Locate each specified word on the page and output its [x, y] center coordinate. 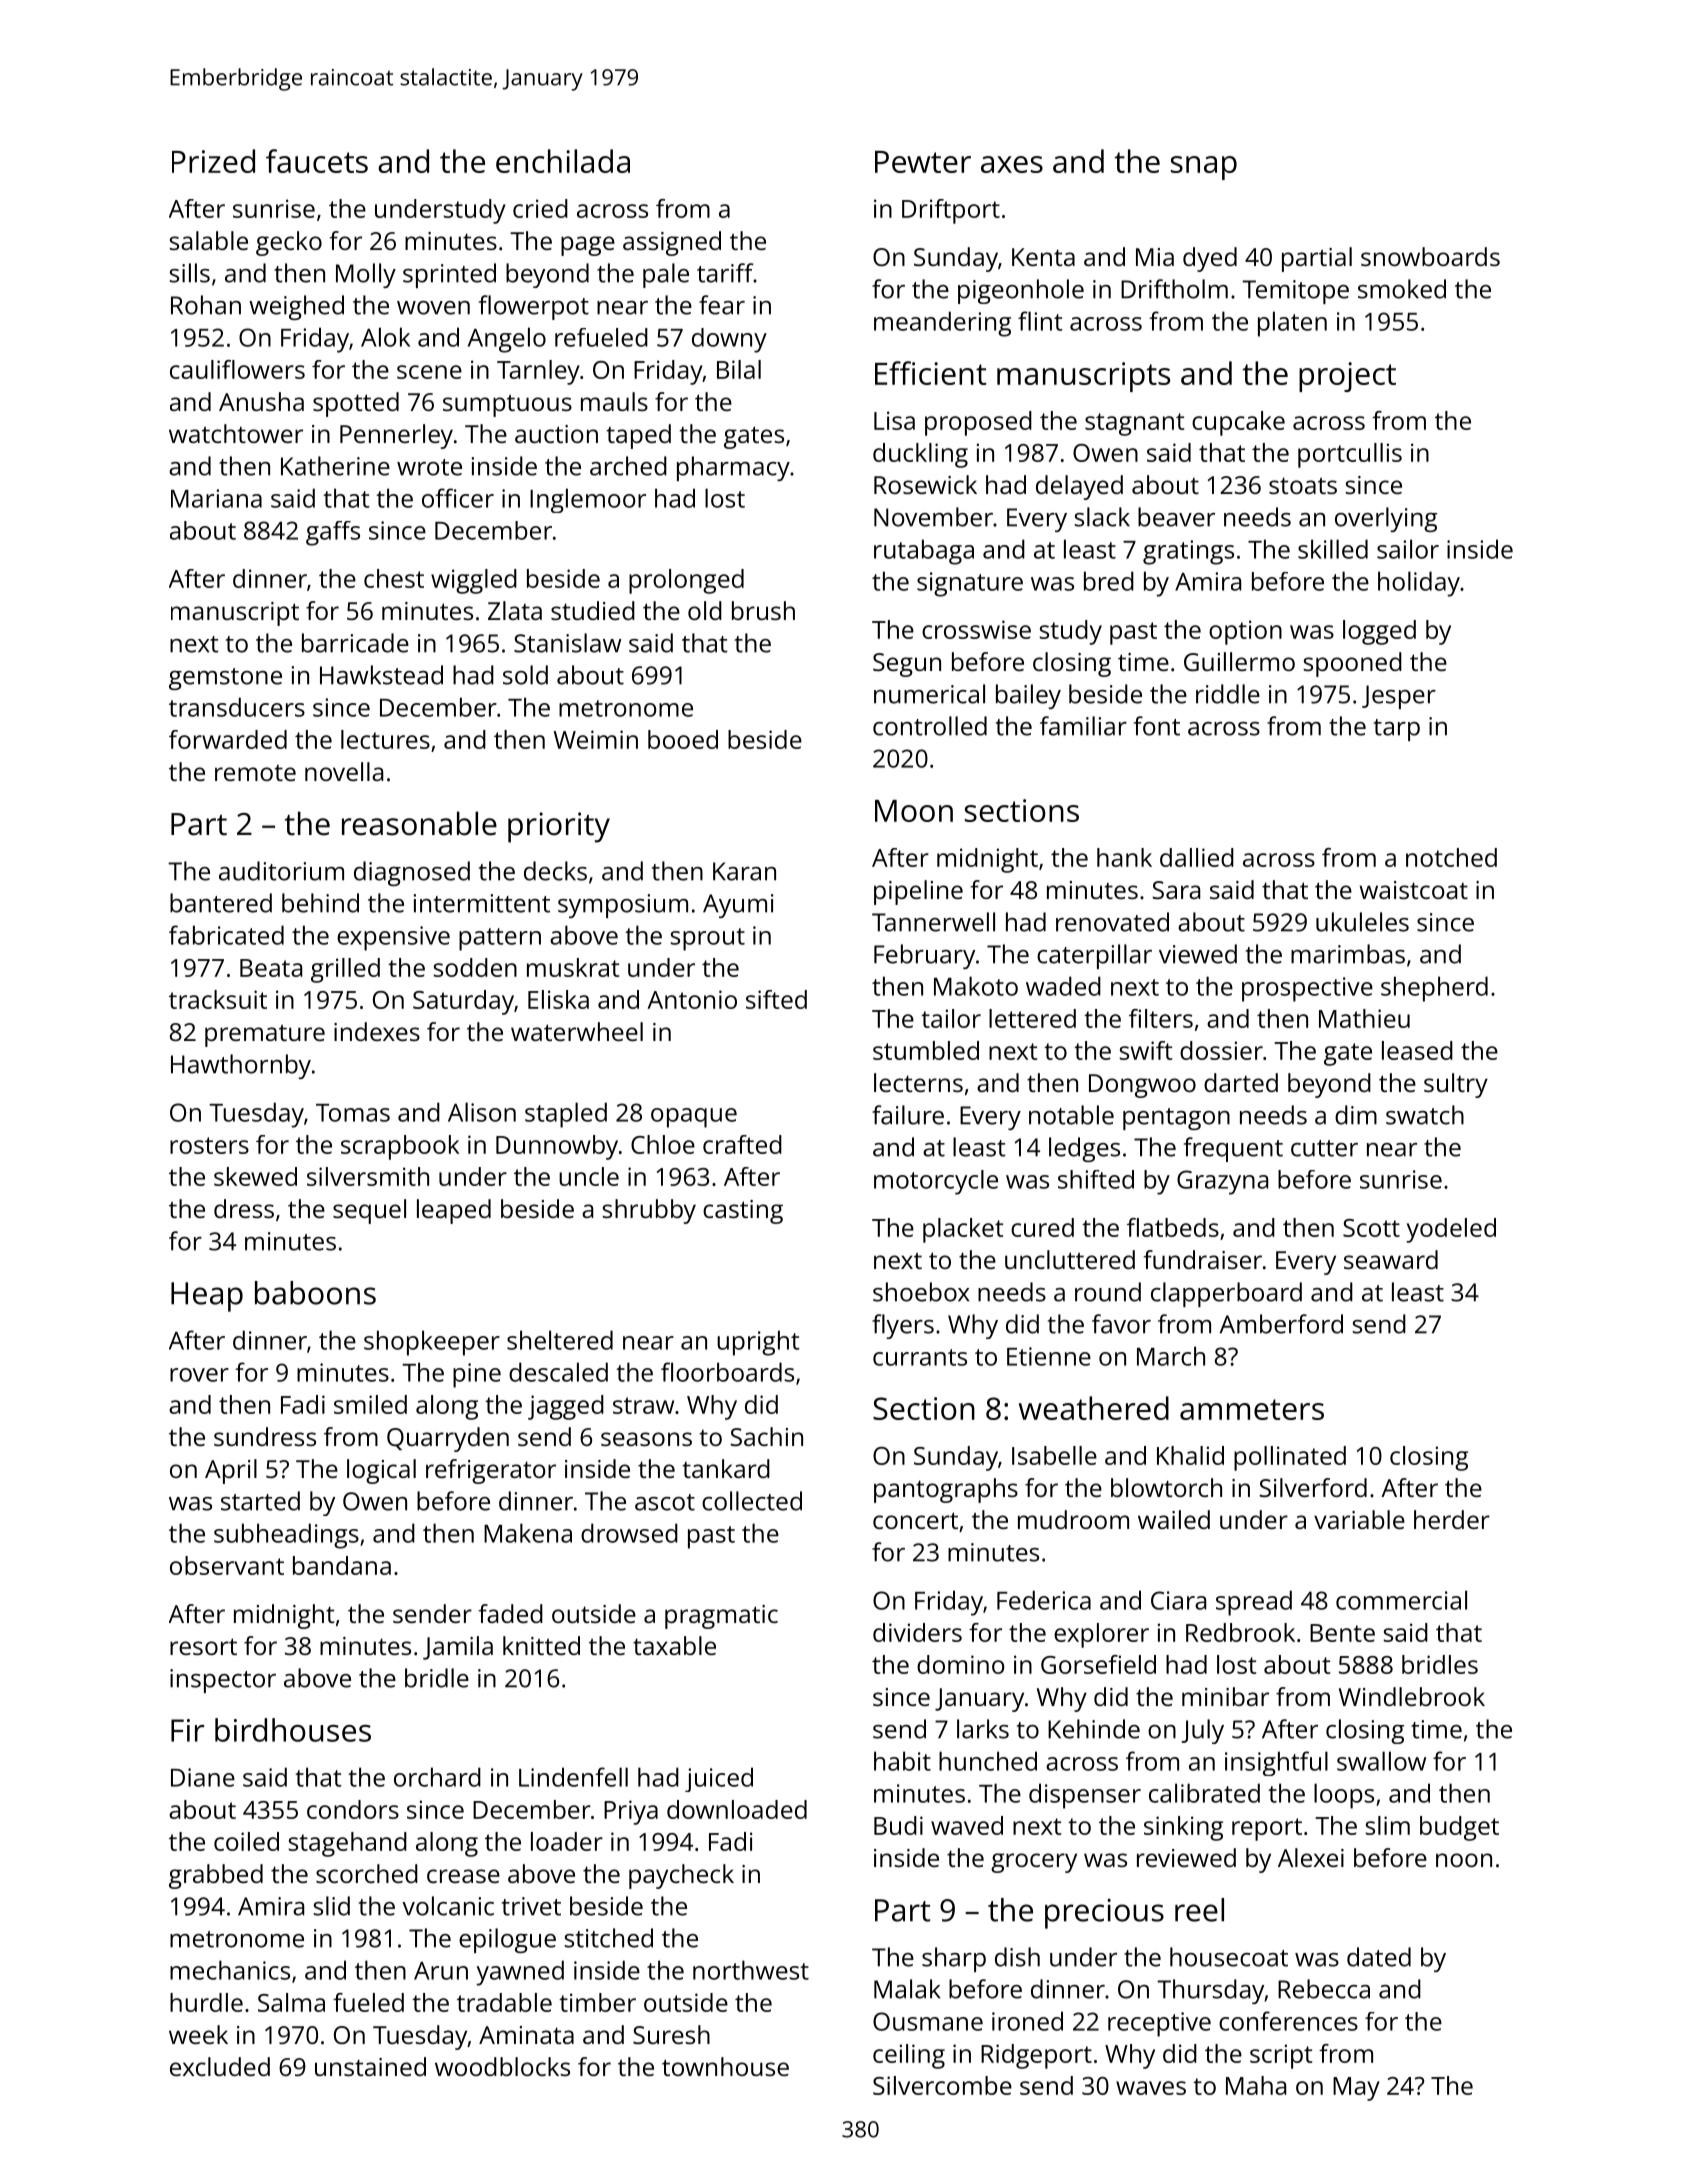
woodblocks [502, 2066]
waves [1151, 2088]
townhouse [725, 2066]
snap [1204, 168]
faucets [317, 161]
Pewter [923, 162]
